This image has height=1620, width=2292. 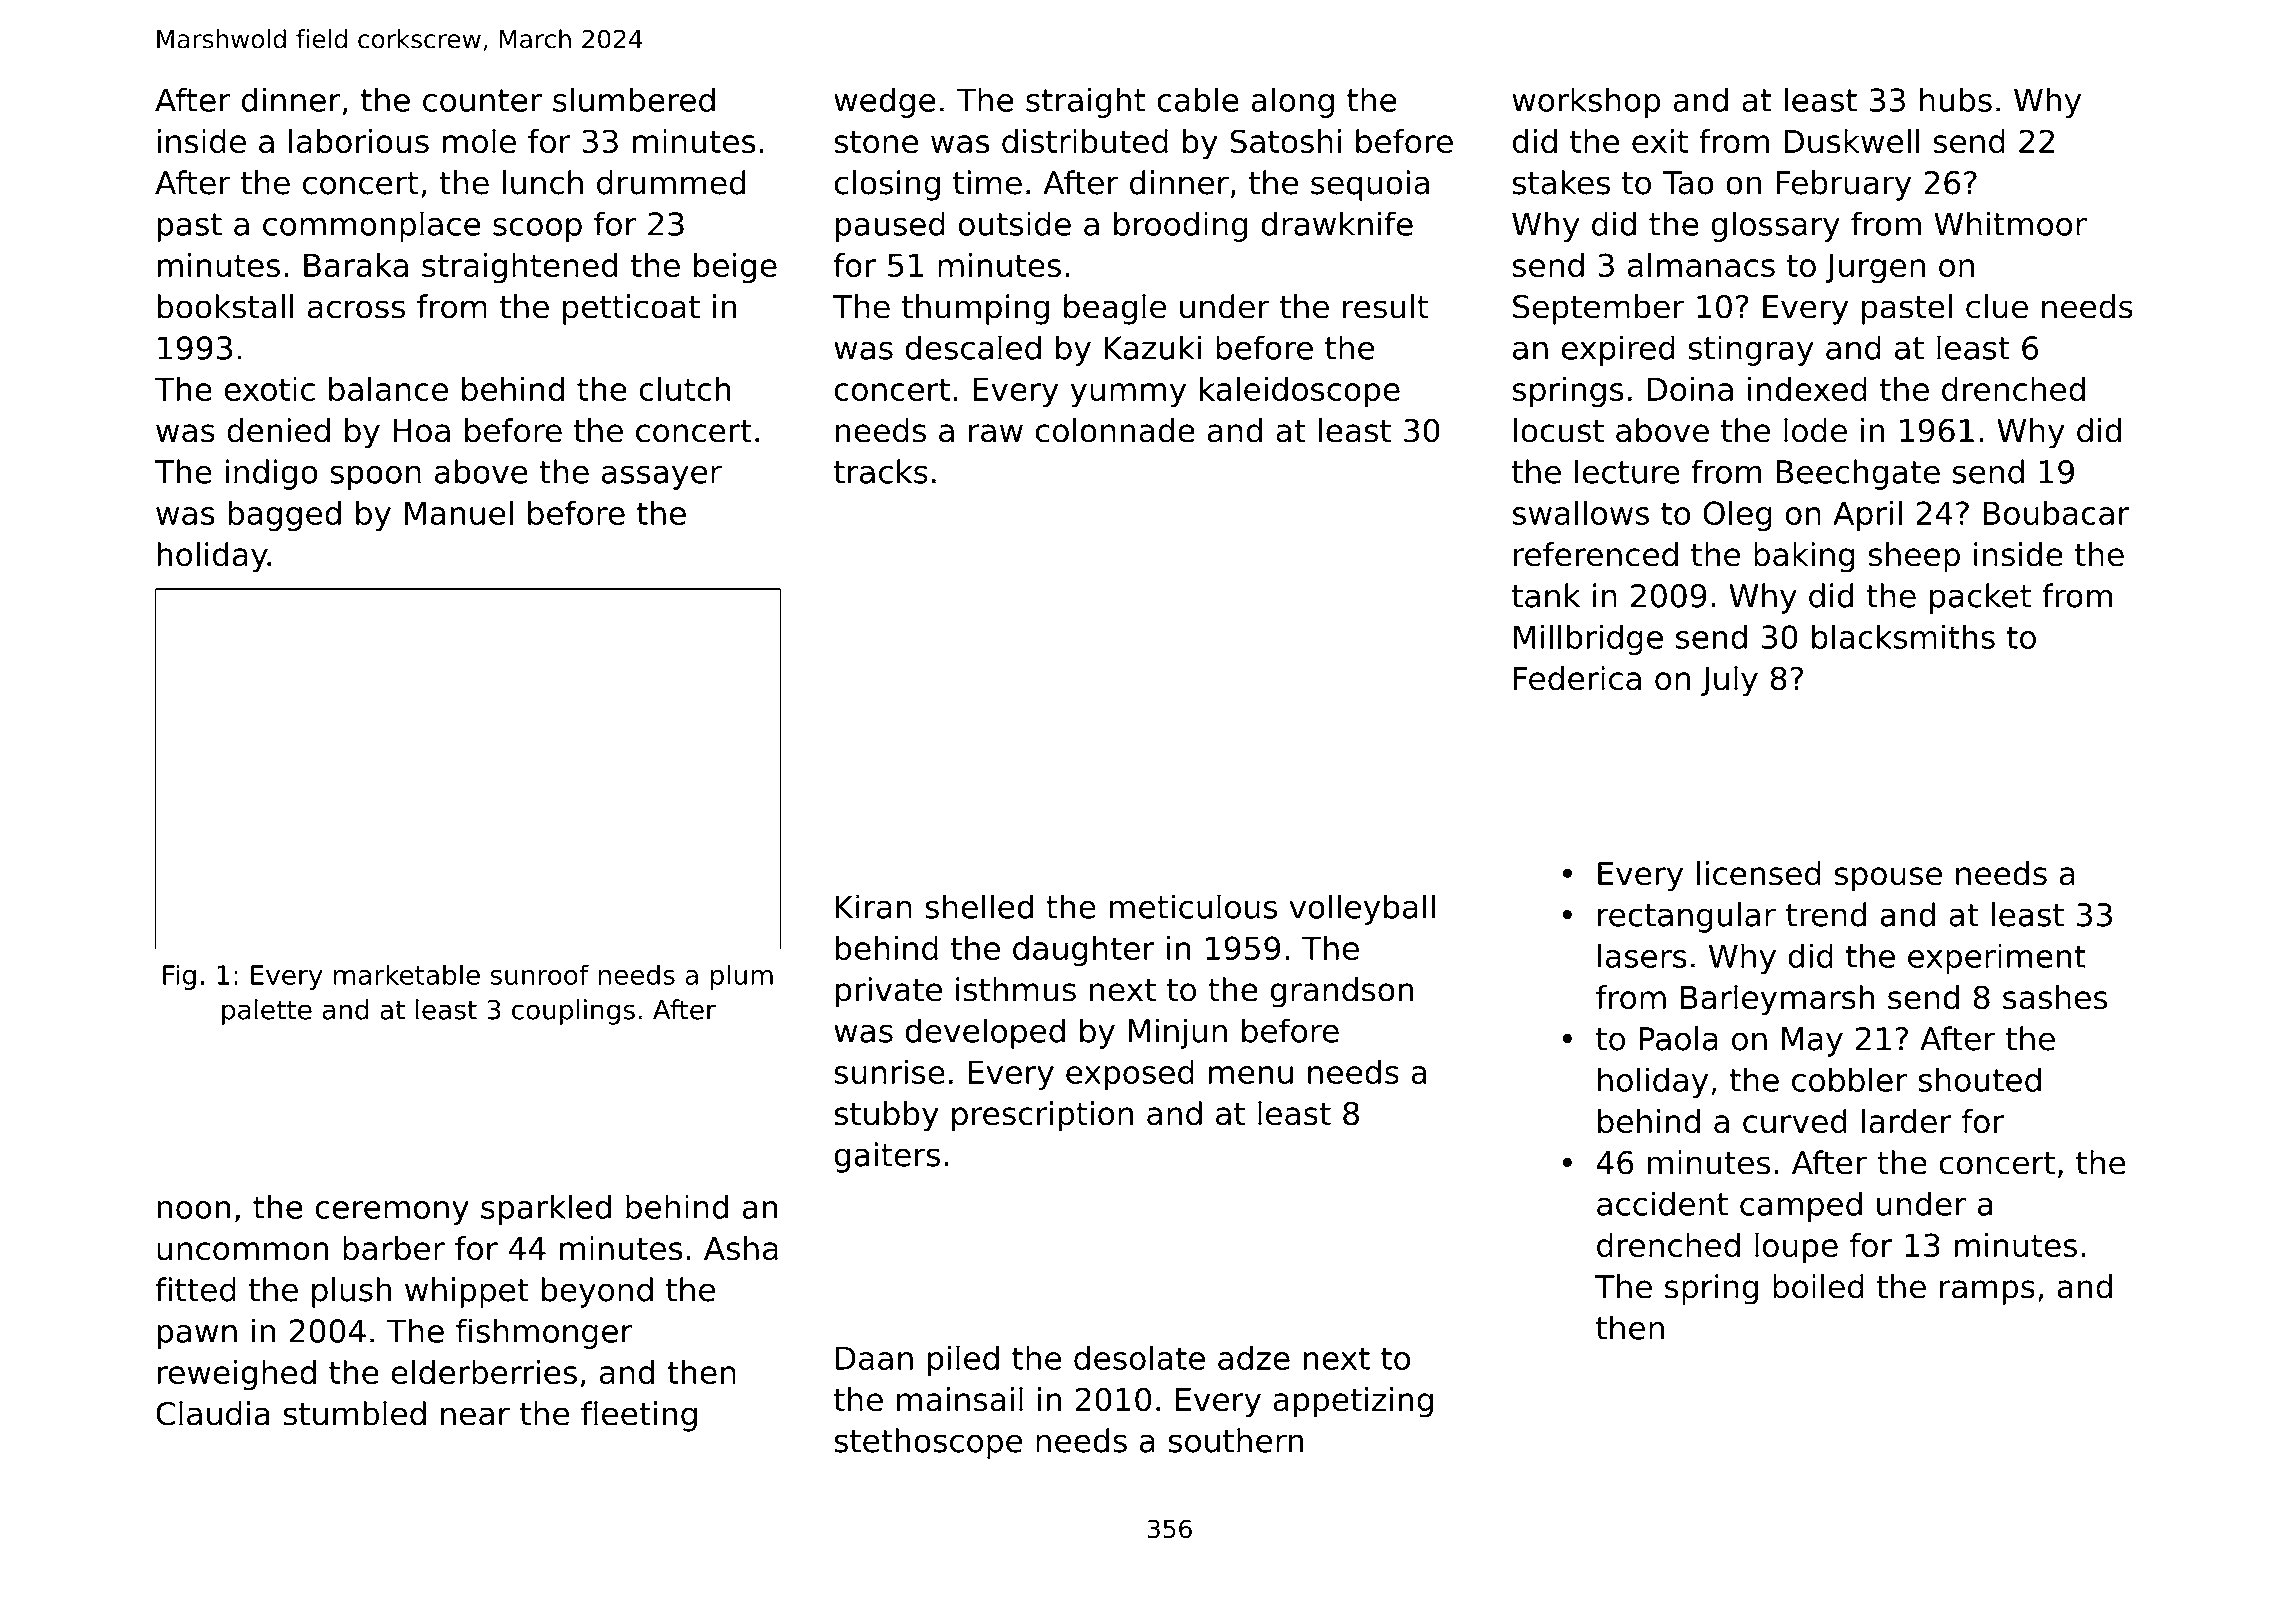 I want to click on beagle, so click(x=1115, y=309).
